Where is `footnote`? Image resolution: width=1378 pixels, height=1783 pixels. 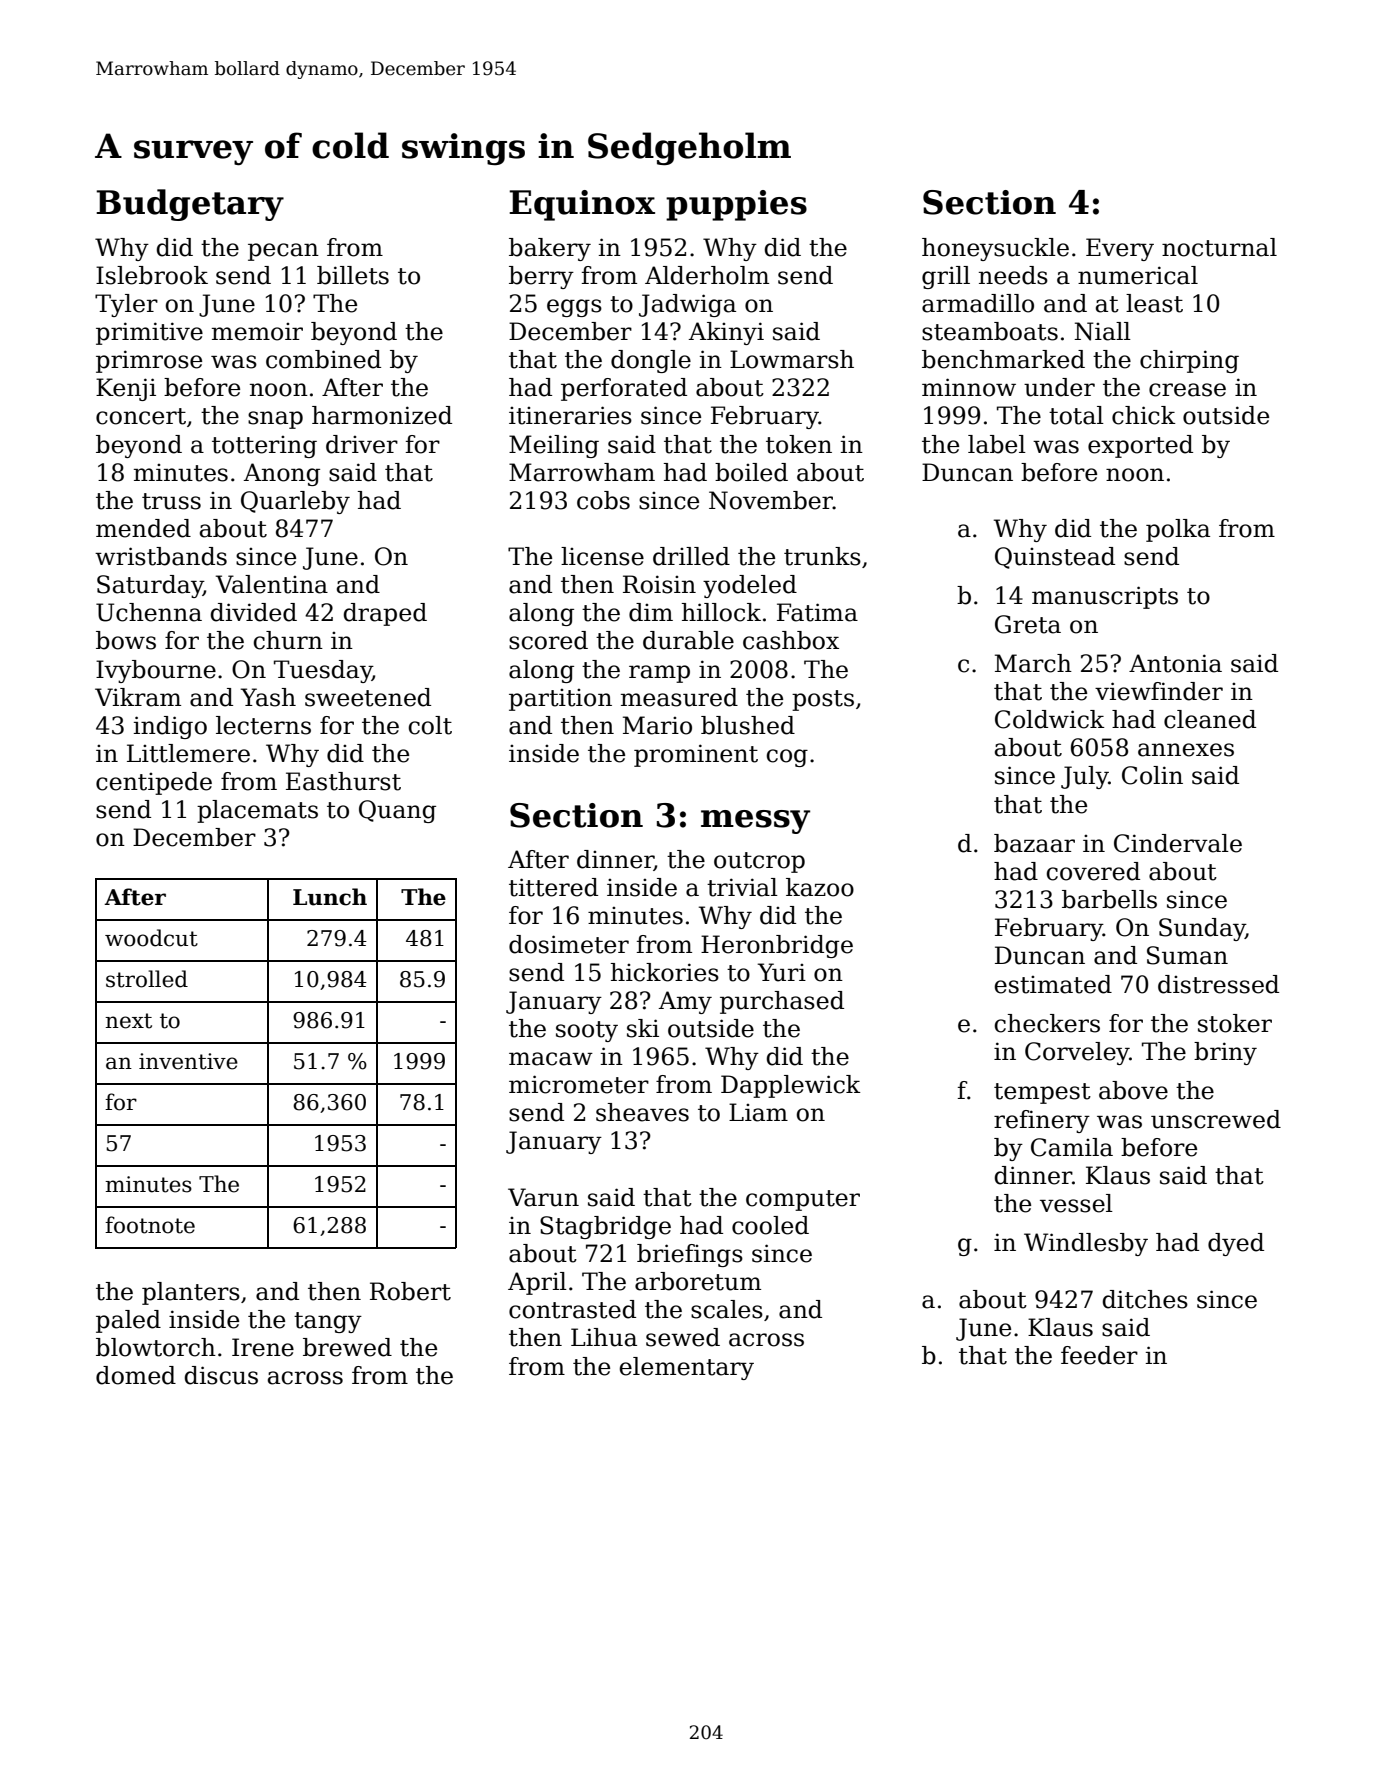 footnote is located at coordinates (150, 1225).
